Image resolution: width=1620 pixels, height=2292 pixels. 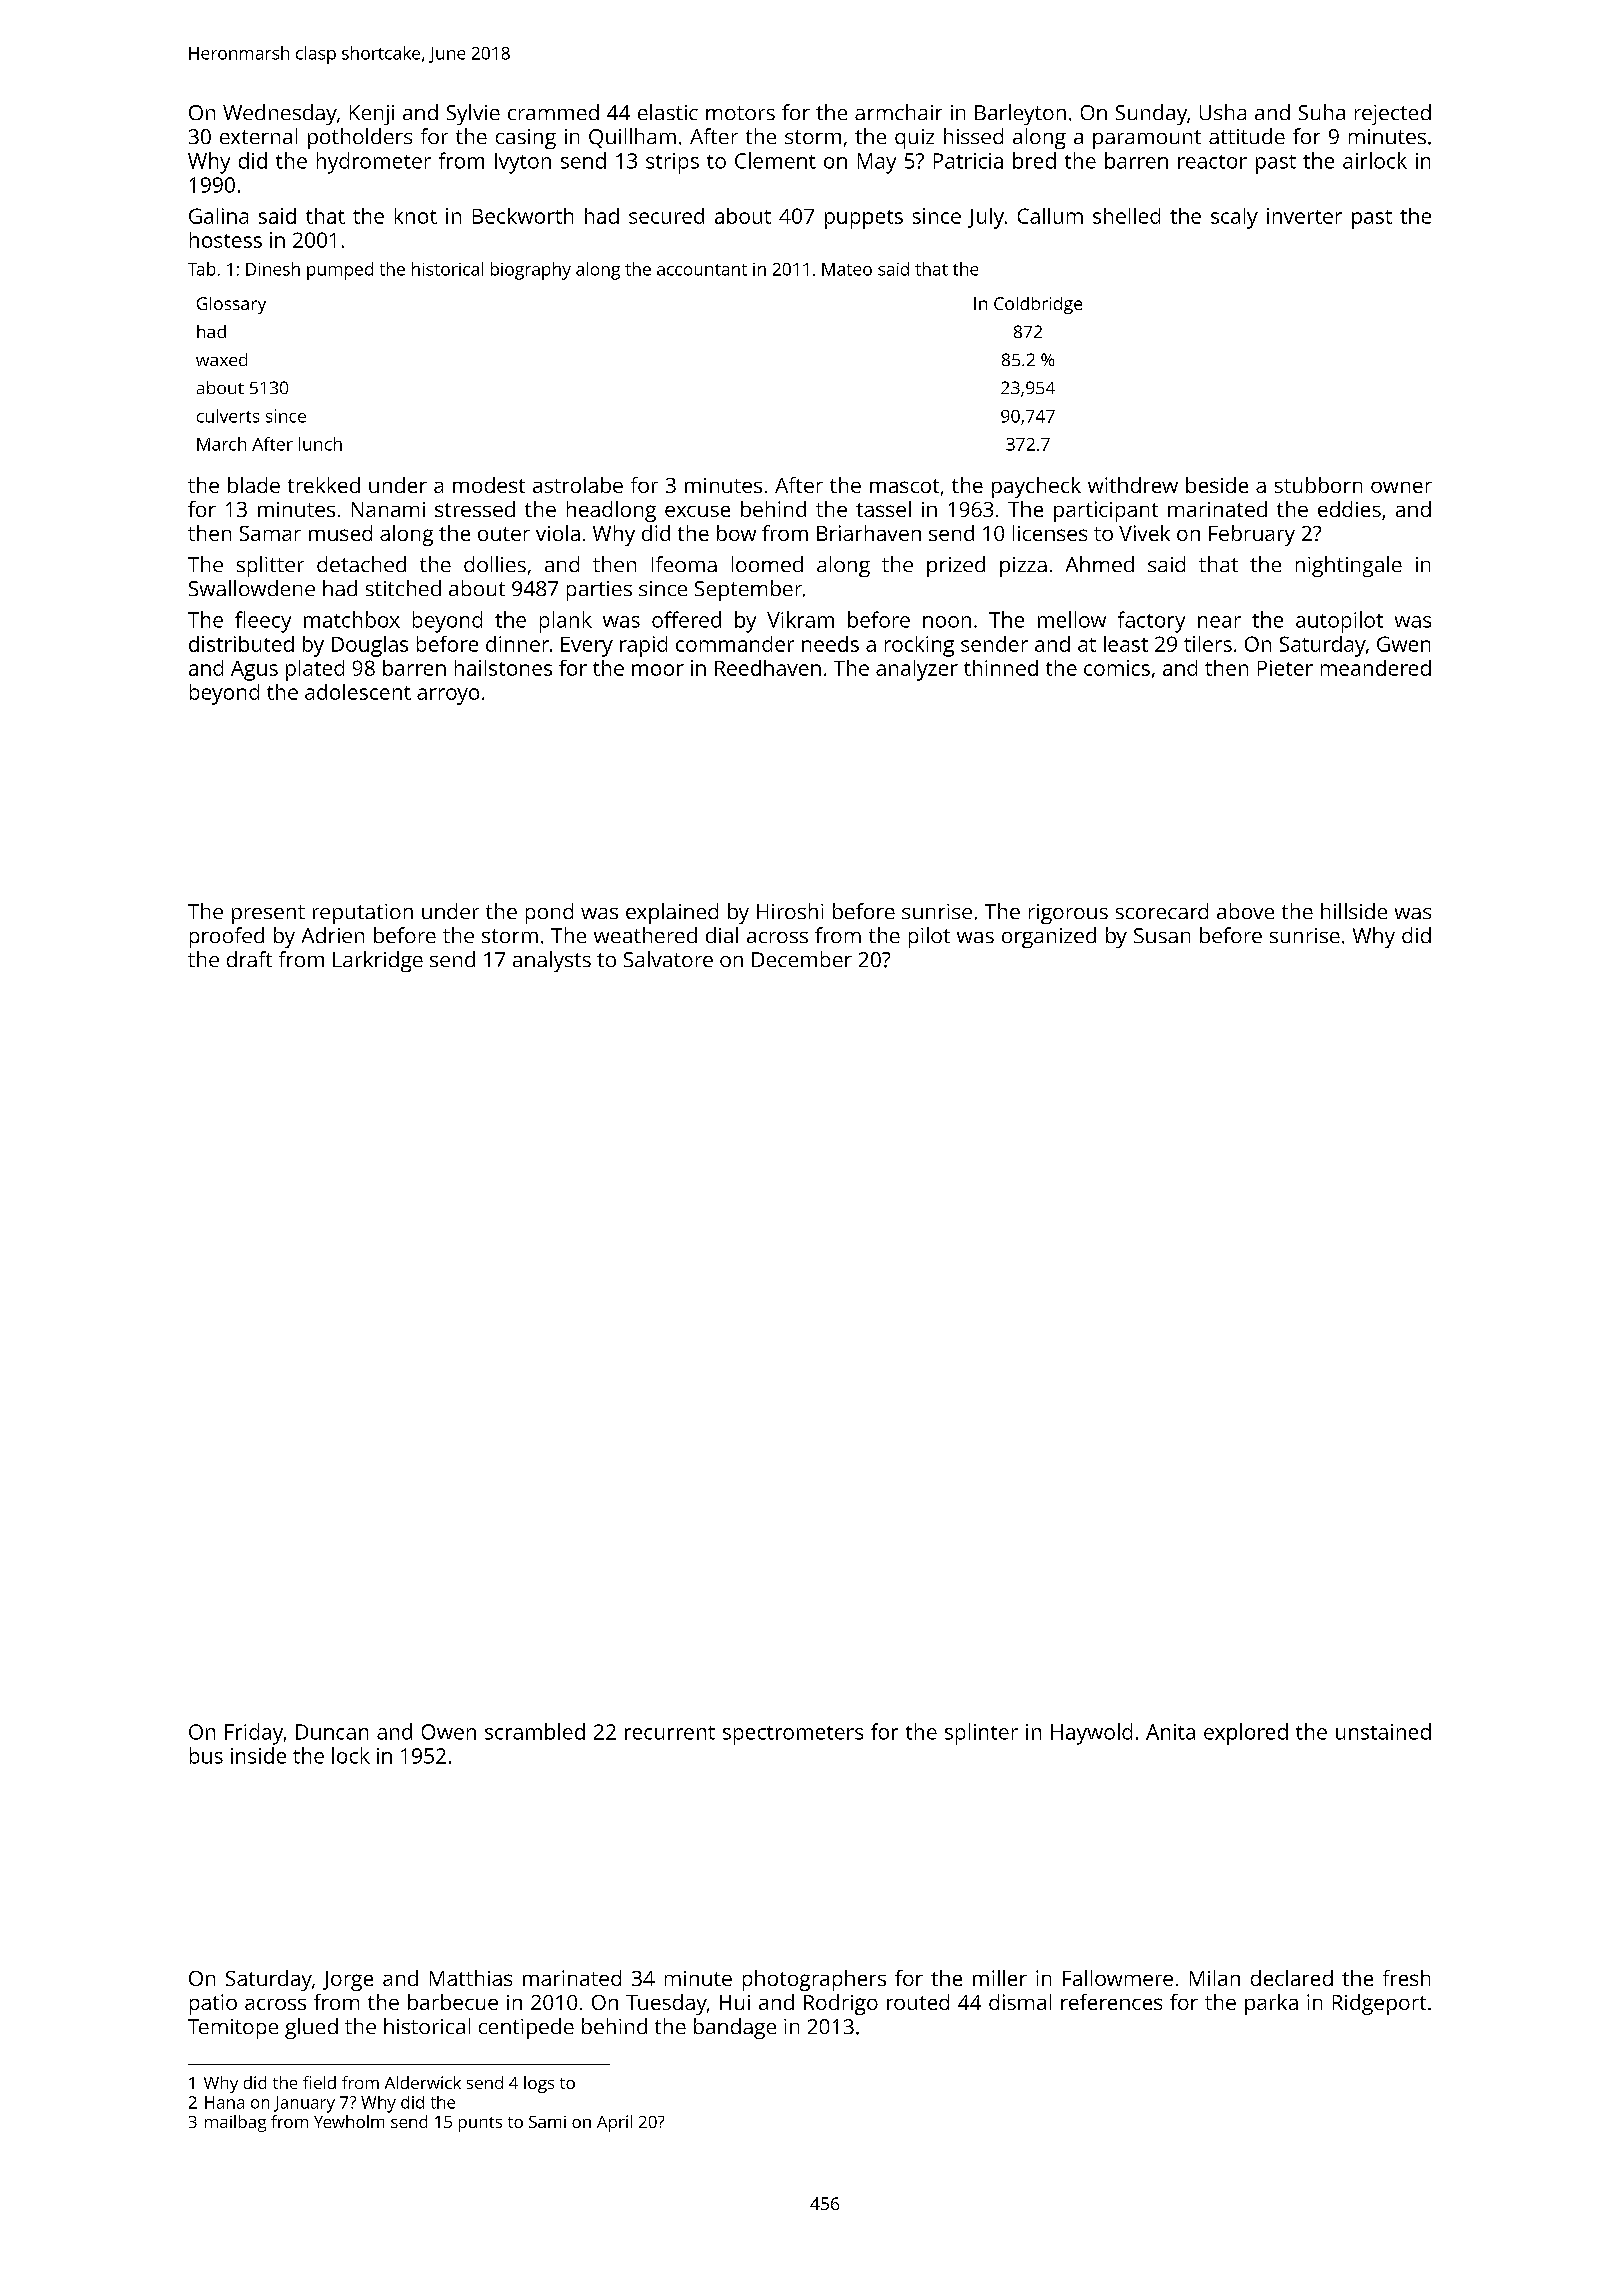 What do you see at coordinates (1020, 2002) in the document?
I see `dismal` at bounding box center [1020, 2002].
